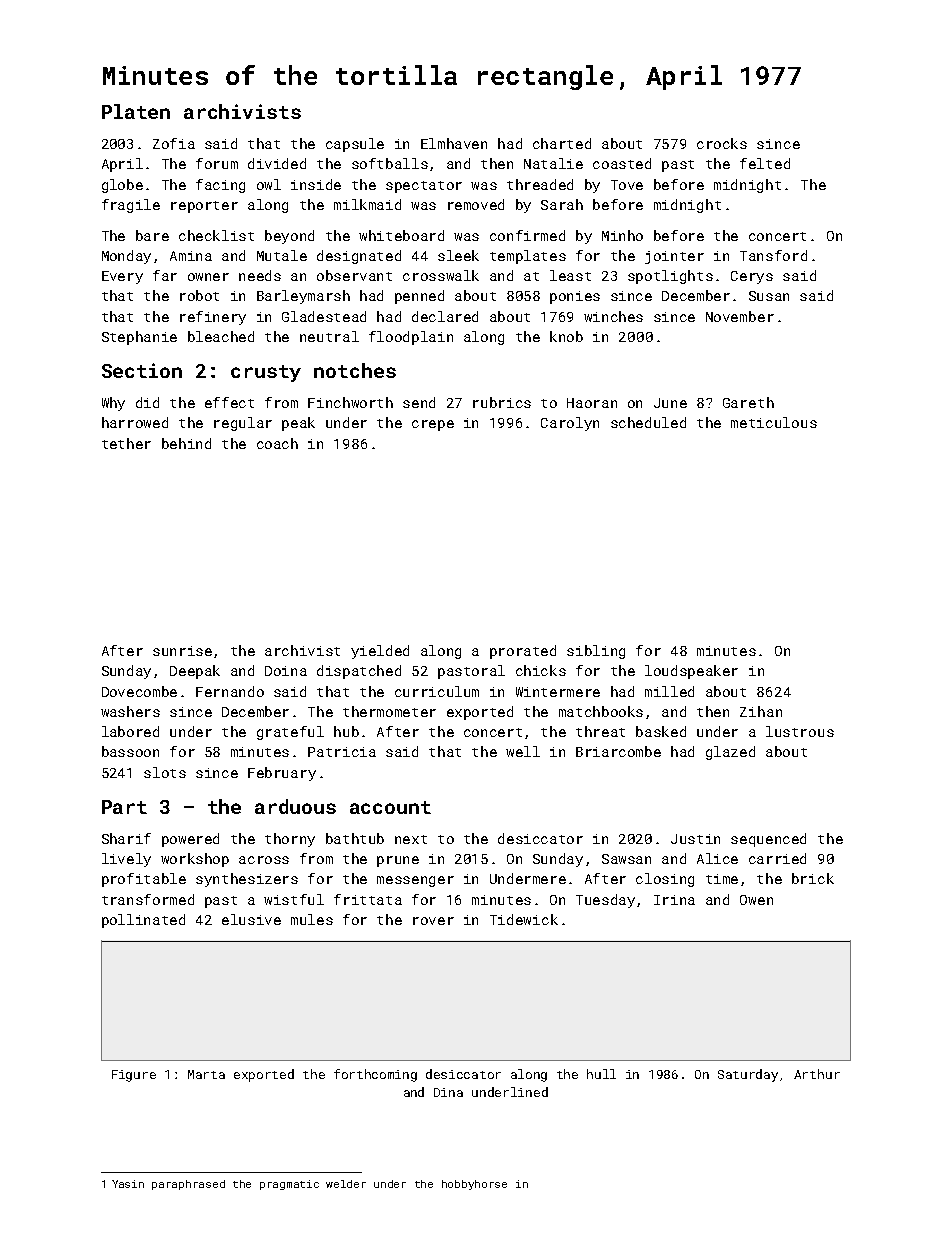  Describe the element at coordinates (541, 670) in the screenshot. I see `chicks` at that location.
